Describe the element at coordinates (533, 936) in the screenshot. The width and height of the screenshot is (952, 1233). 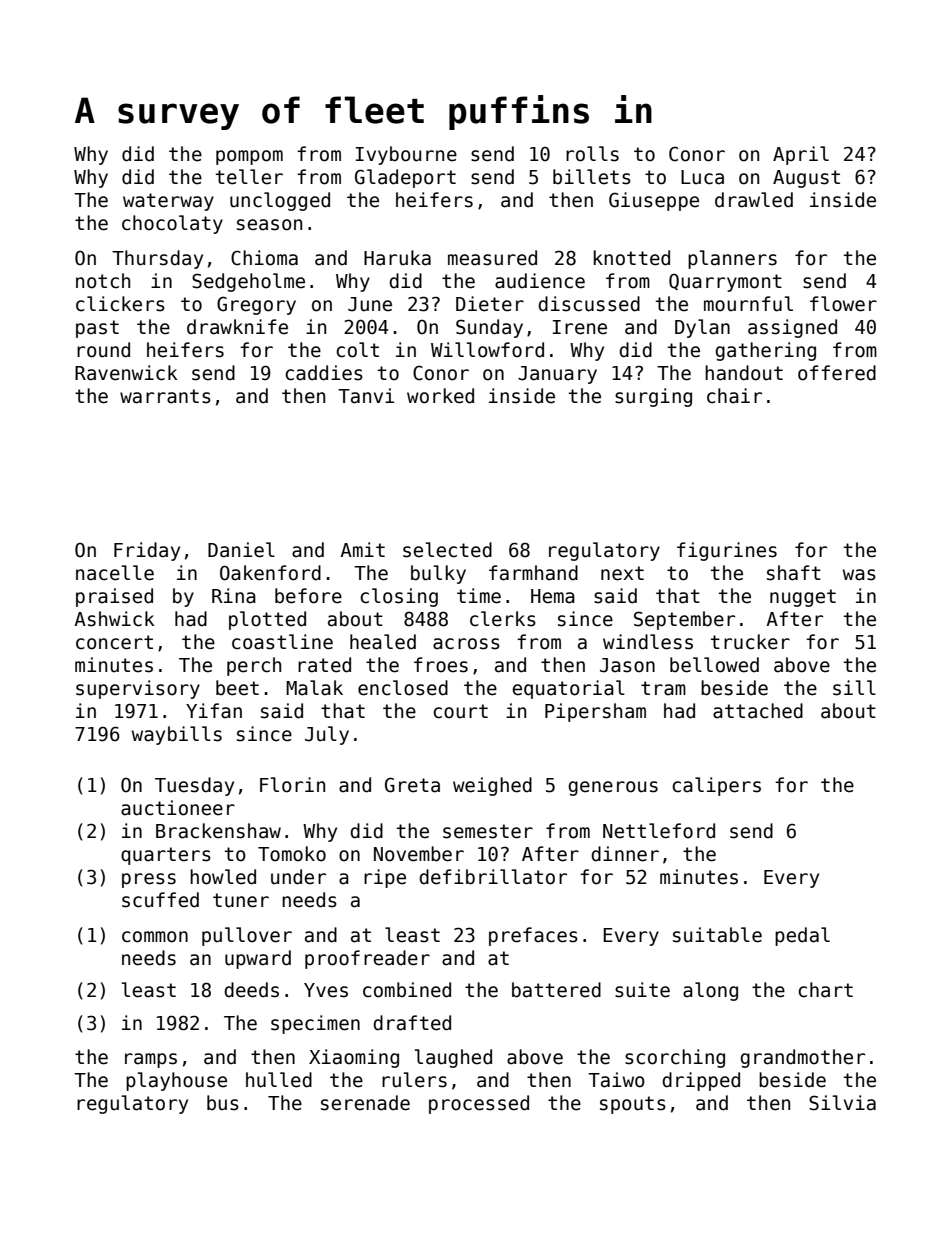
I see `prefaces` at that location.
